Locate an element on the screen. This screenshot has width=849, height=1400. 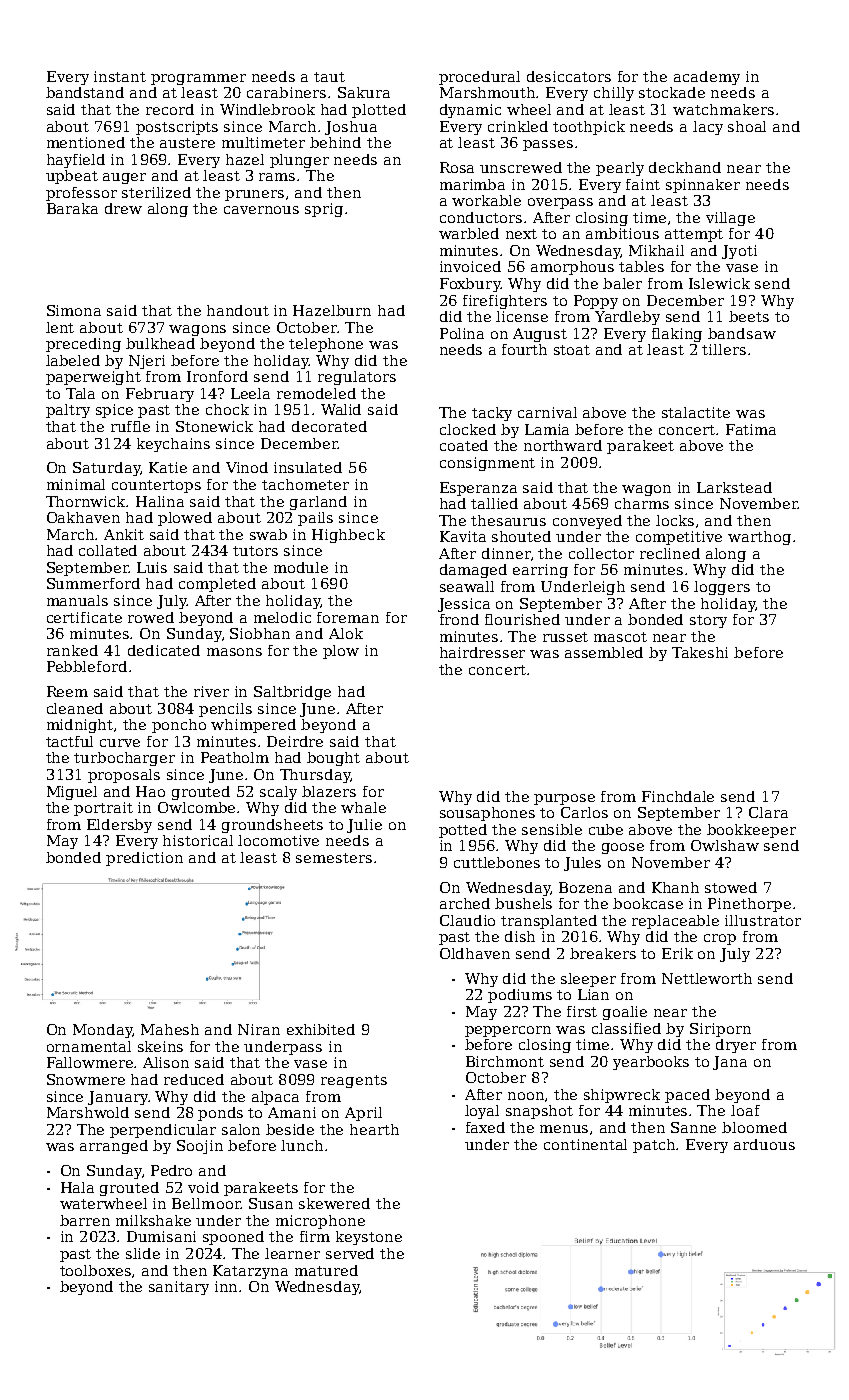
austere is located at coordinates (187, 143).
